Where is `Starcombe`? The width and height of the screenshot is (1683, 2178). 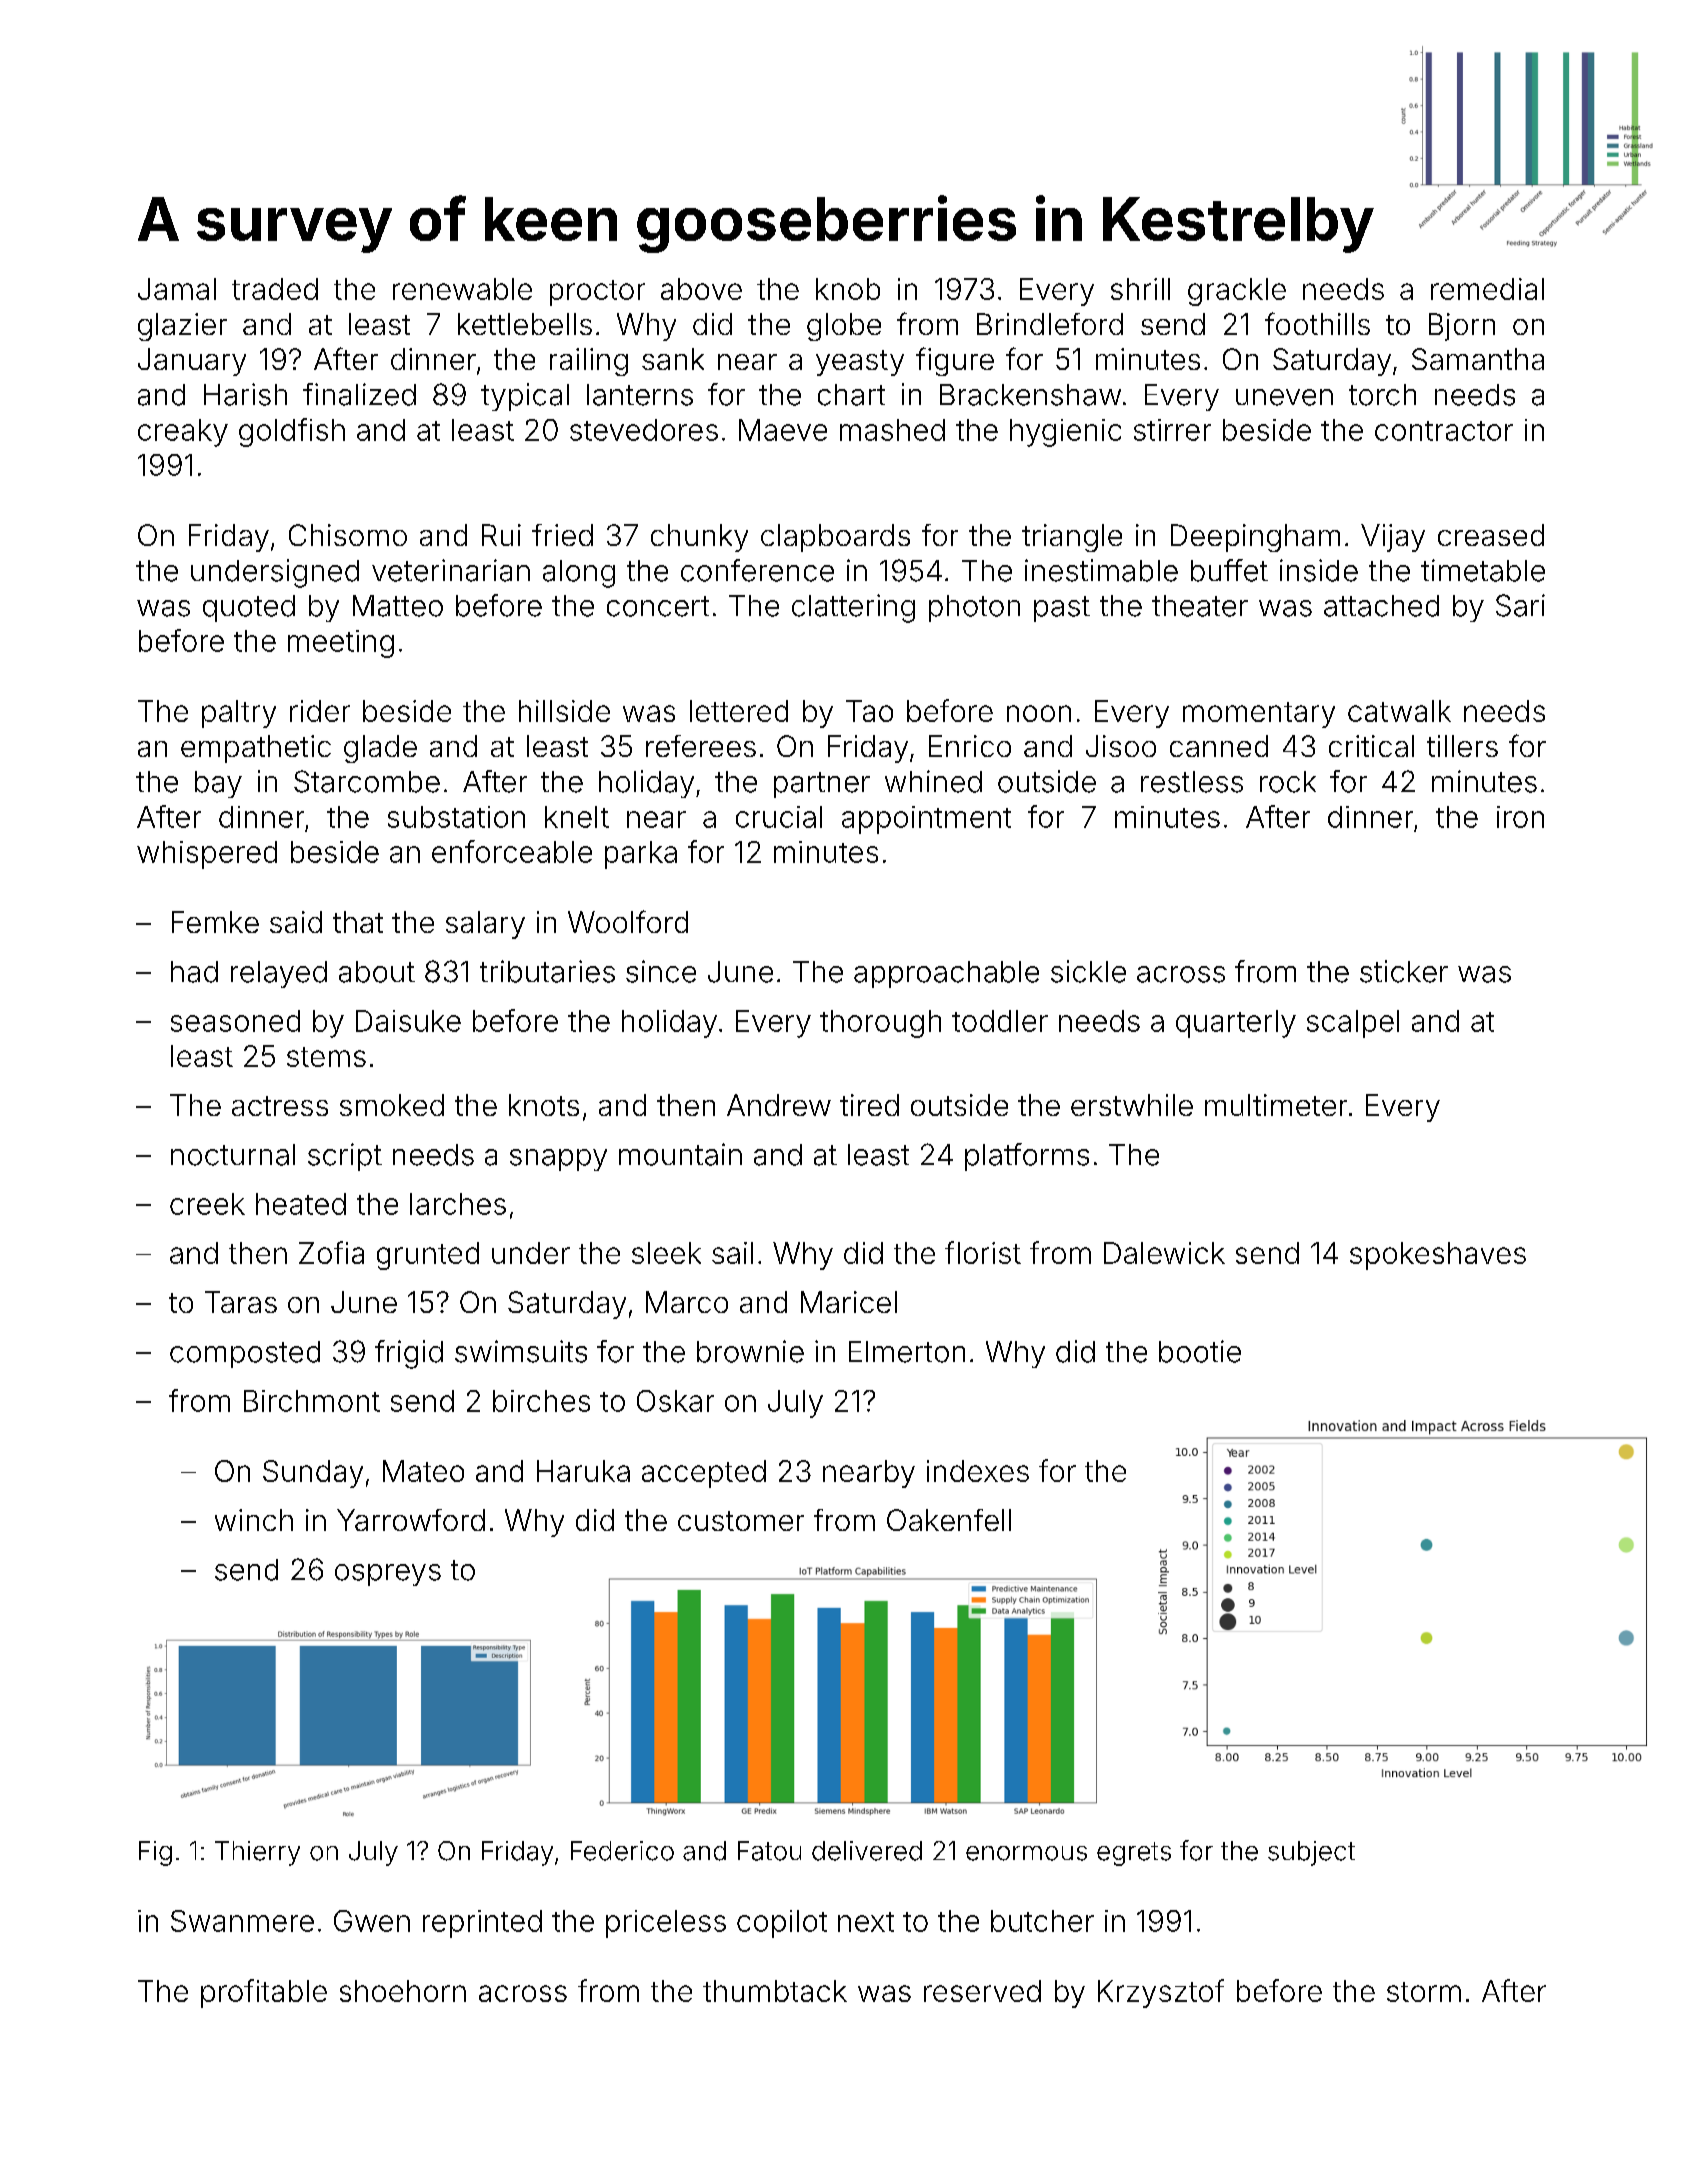
Starcombe is located at coordinates (367, 781).
